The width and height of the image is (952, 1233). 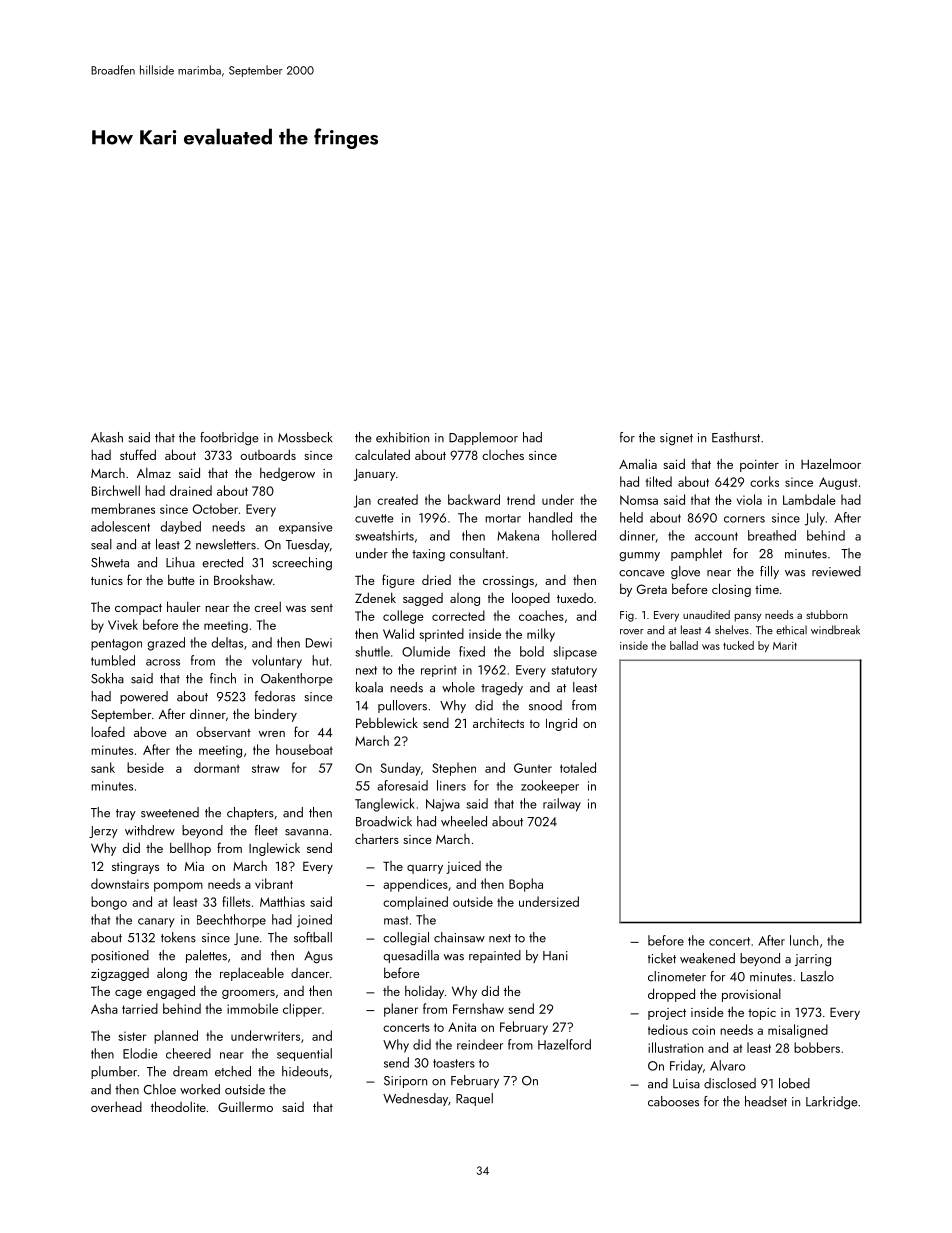 What do you see at coordinates (736, 437) in the image?
I see `Easthurst` at bounding box center [736, 437].
